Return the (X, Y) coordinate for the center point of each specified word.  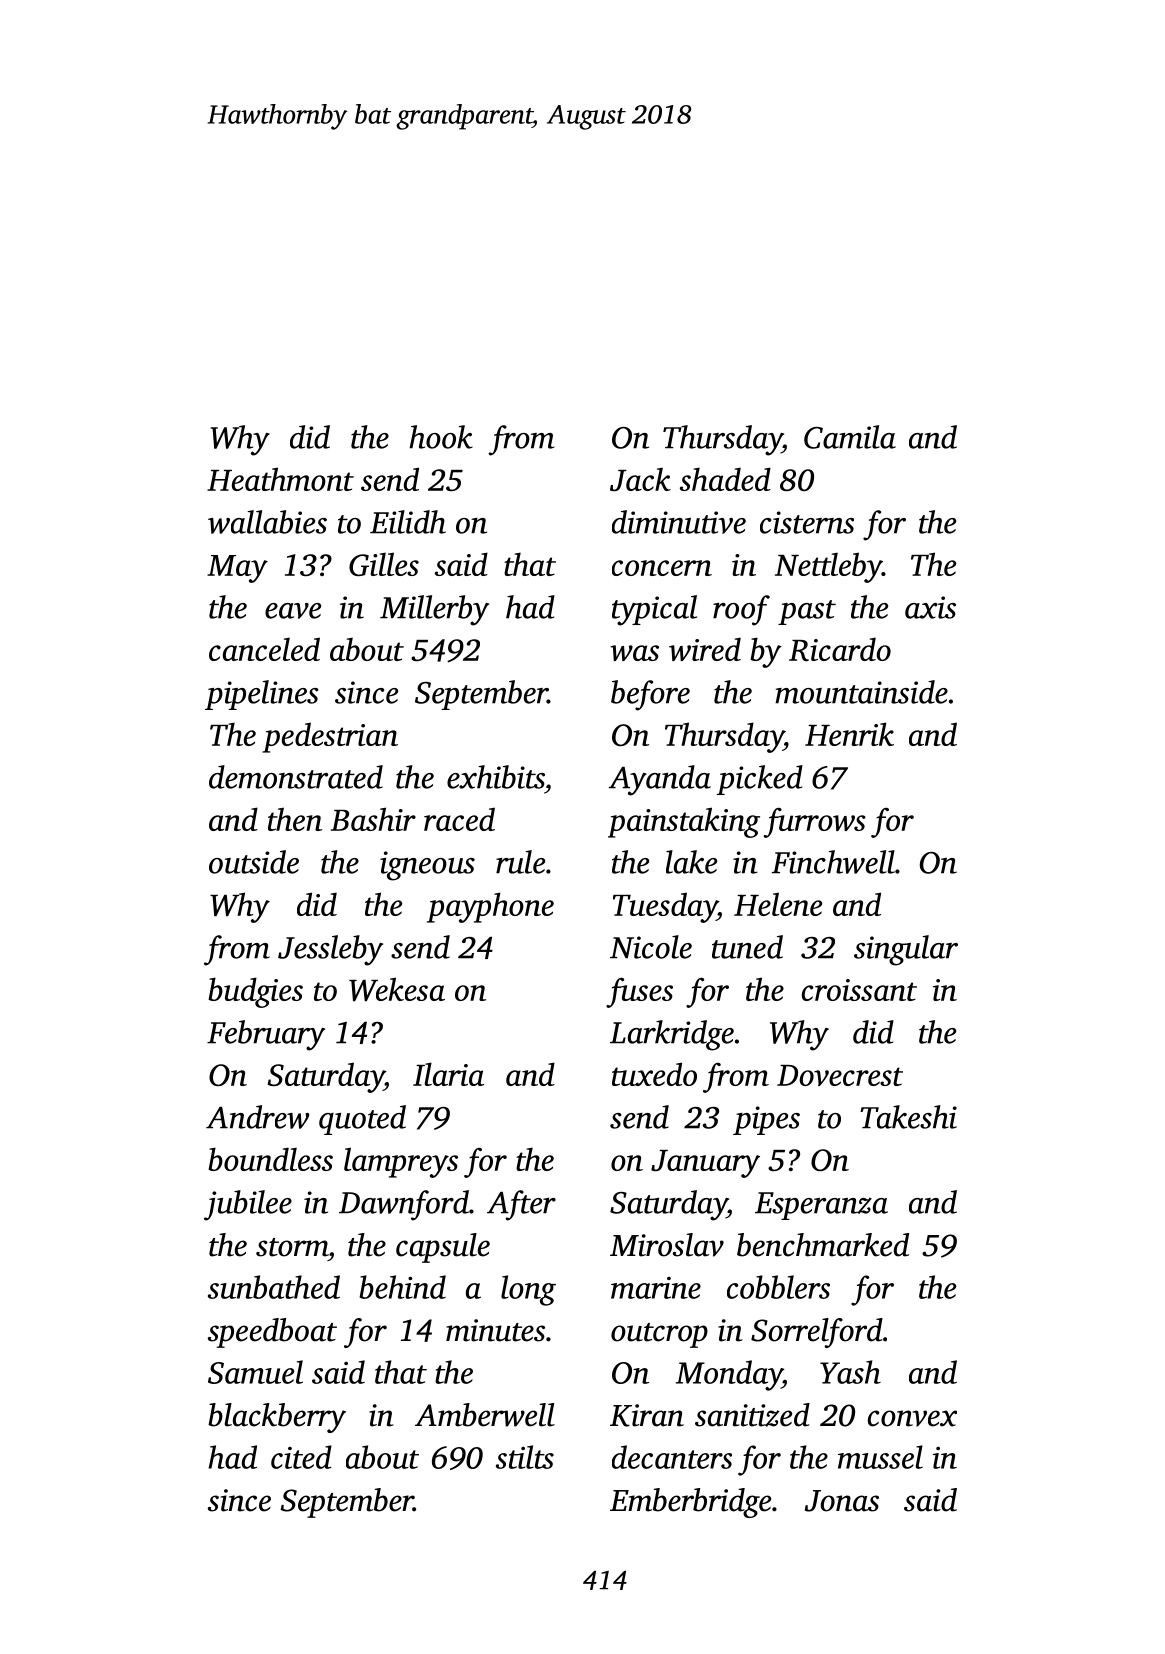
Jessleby (330, 950)
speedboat (272, 1333)
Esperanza (821, 1206)
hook (441, 437)
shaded (725, 479)
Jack (640, 479)
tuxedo (654, 1074)
